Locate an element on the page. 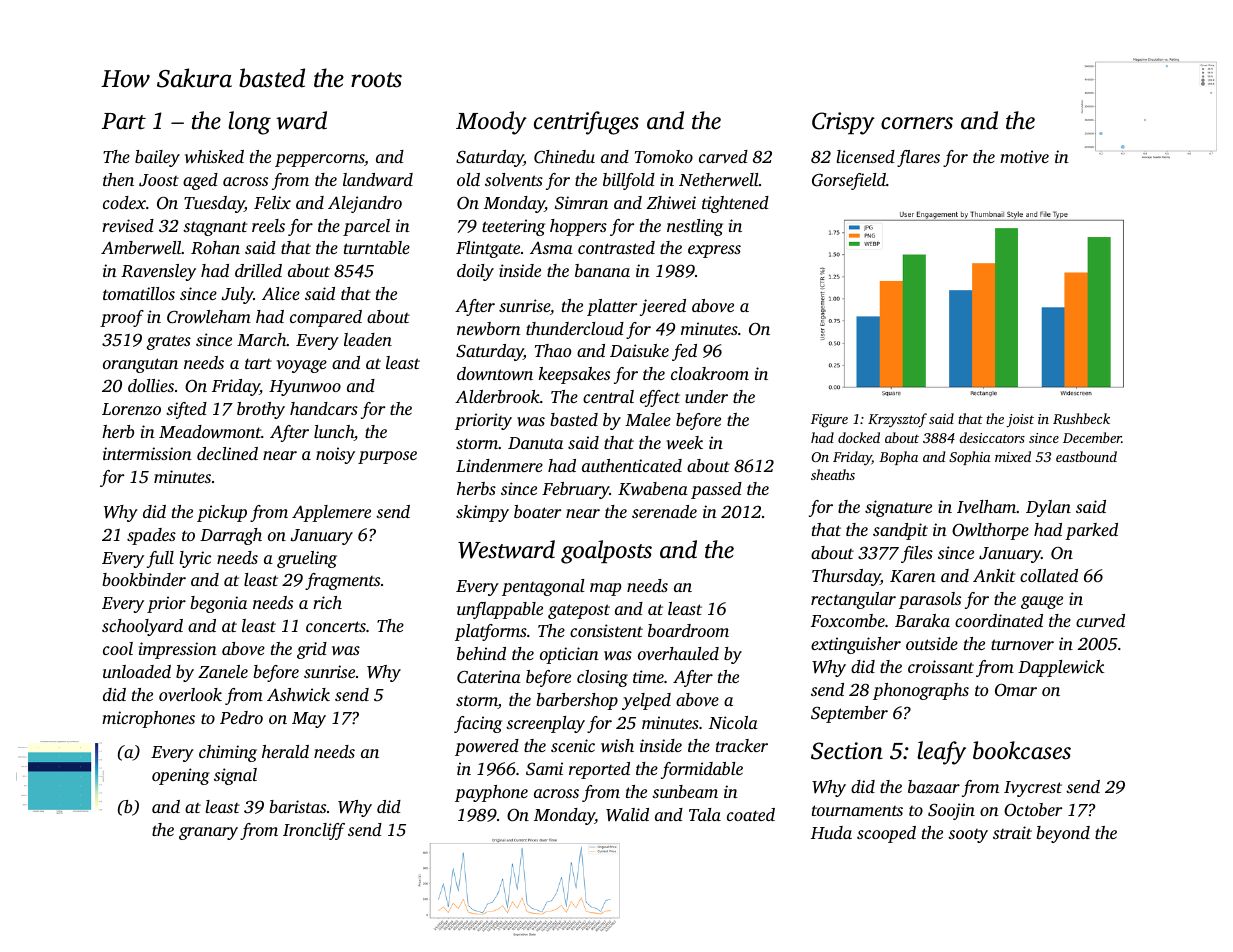  granary is located at coordinates (208, 833).
